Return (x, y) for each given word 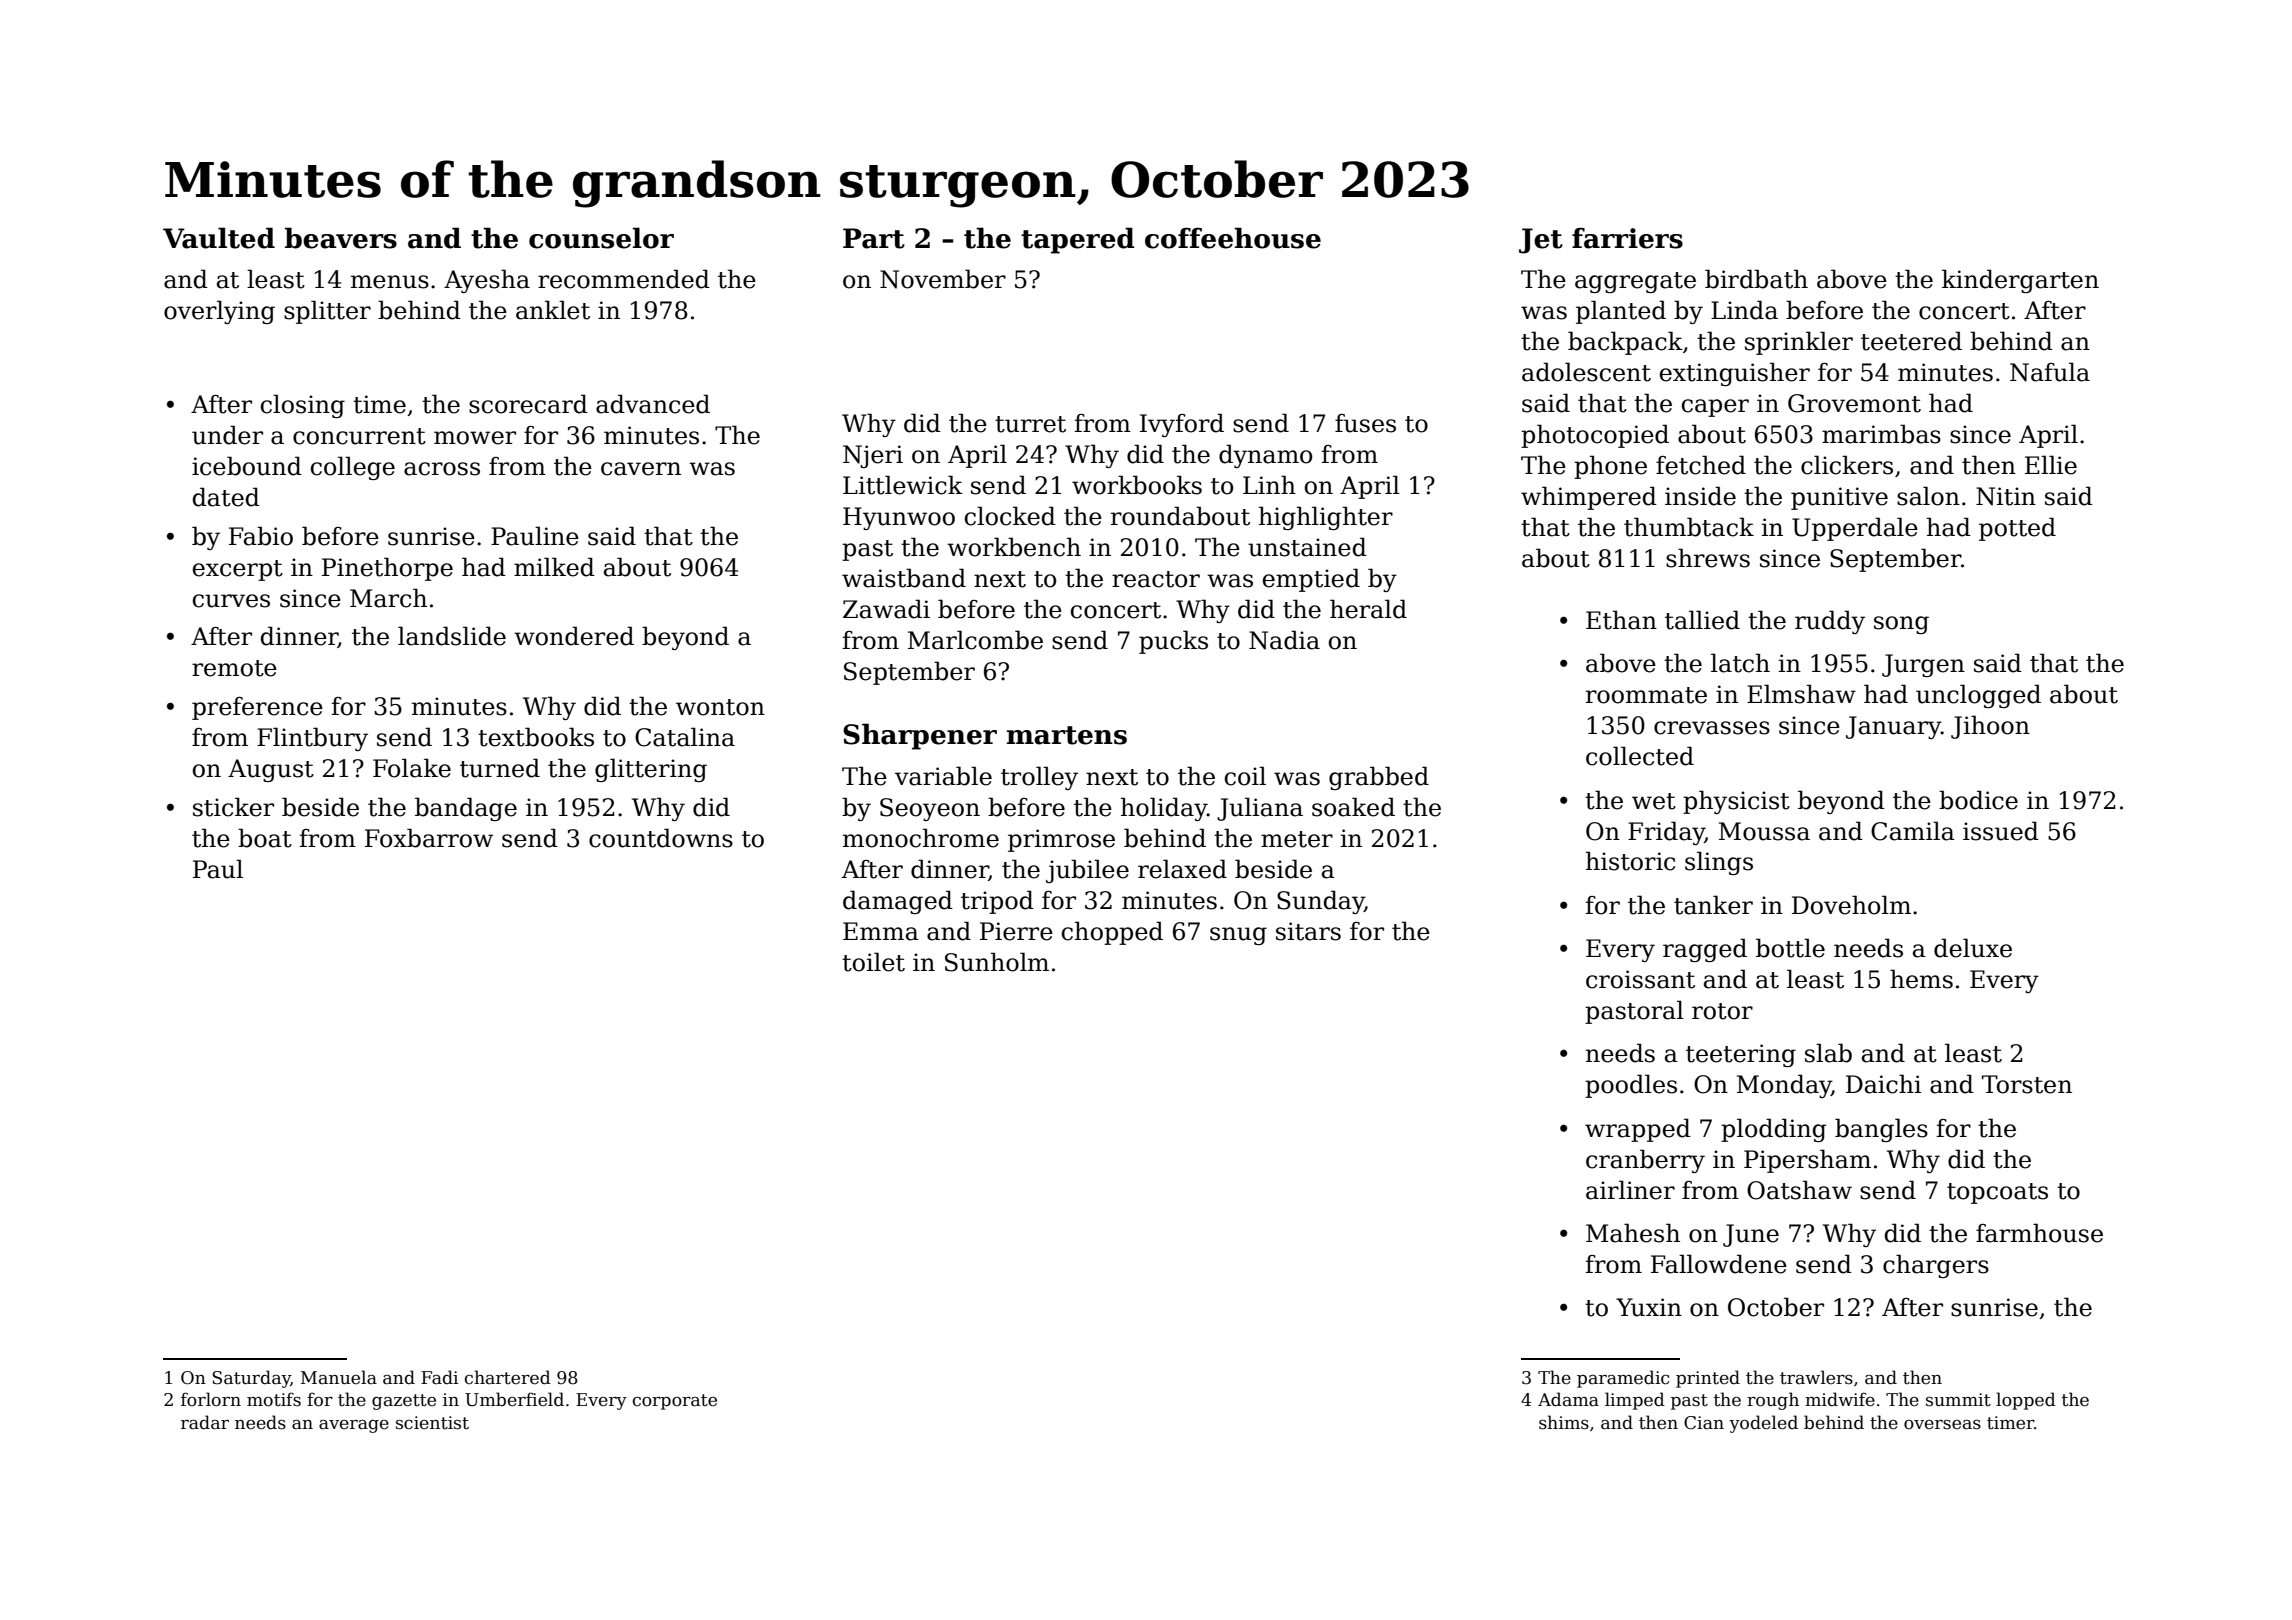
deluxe (1973, 948)
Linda (1744, 310)
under (227, 435)
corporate (675, 1402)
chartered (508, 1377)
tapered (1078, 240)
